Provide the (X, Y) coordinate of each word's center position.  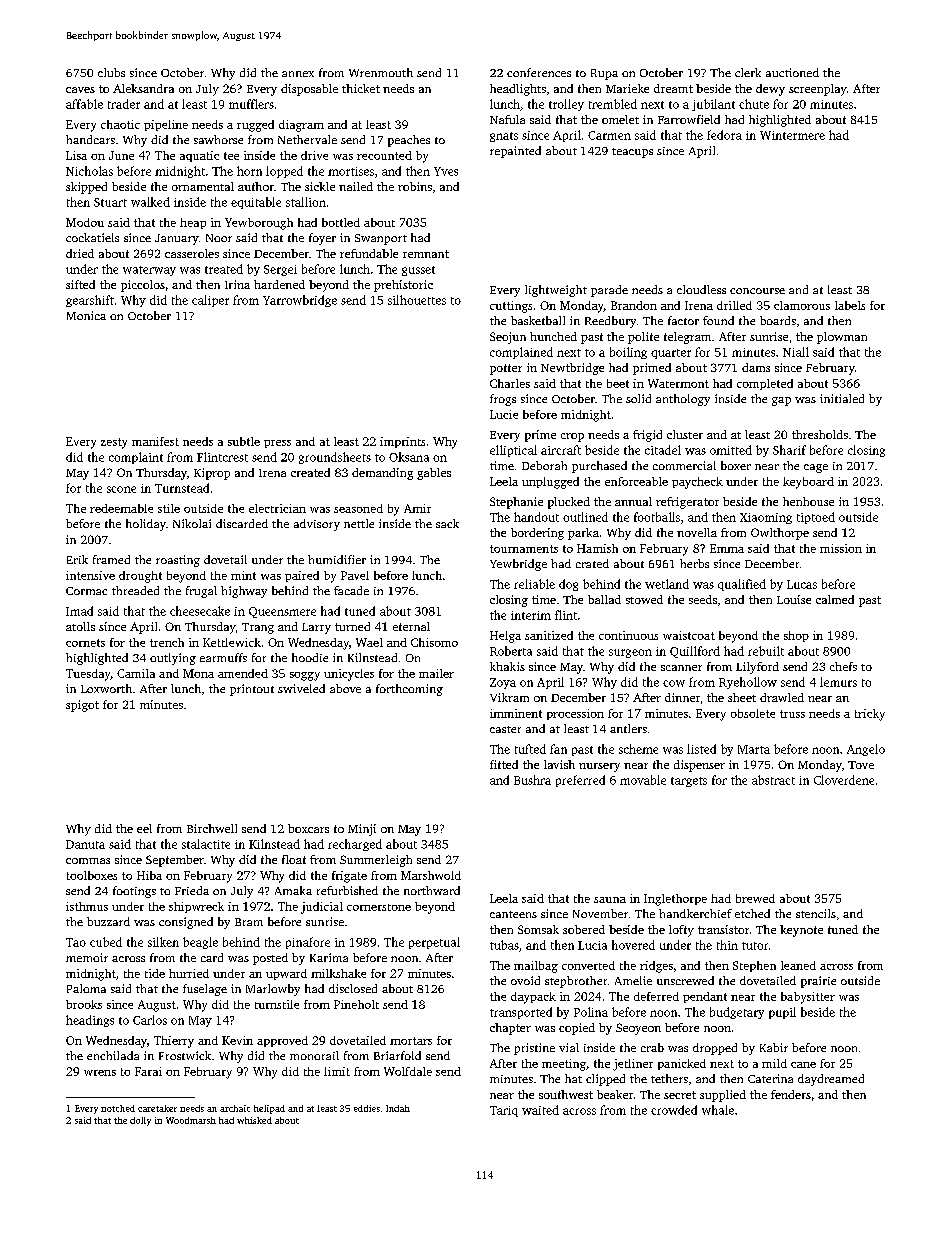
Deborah (544, 465)
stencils (816, 913)
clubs (111, 72)
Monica (86, 315)
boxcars (308, 828)
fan (558, 749)
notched (118, 1108)
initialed (842, 398)
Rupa (604, 74)
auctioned (792, 72)
